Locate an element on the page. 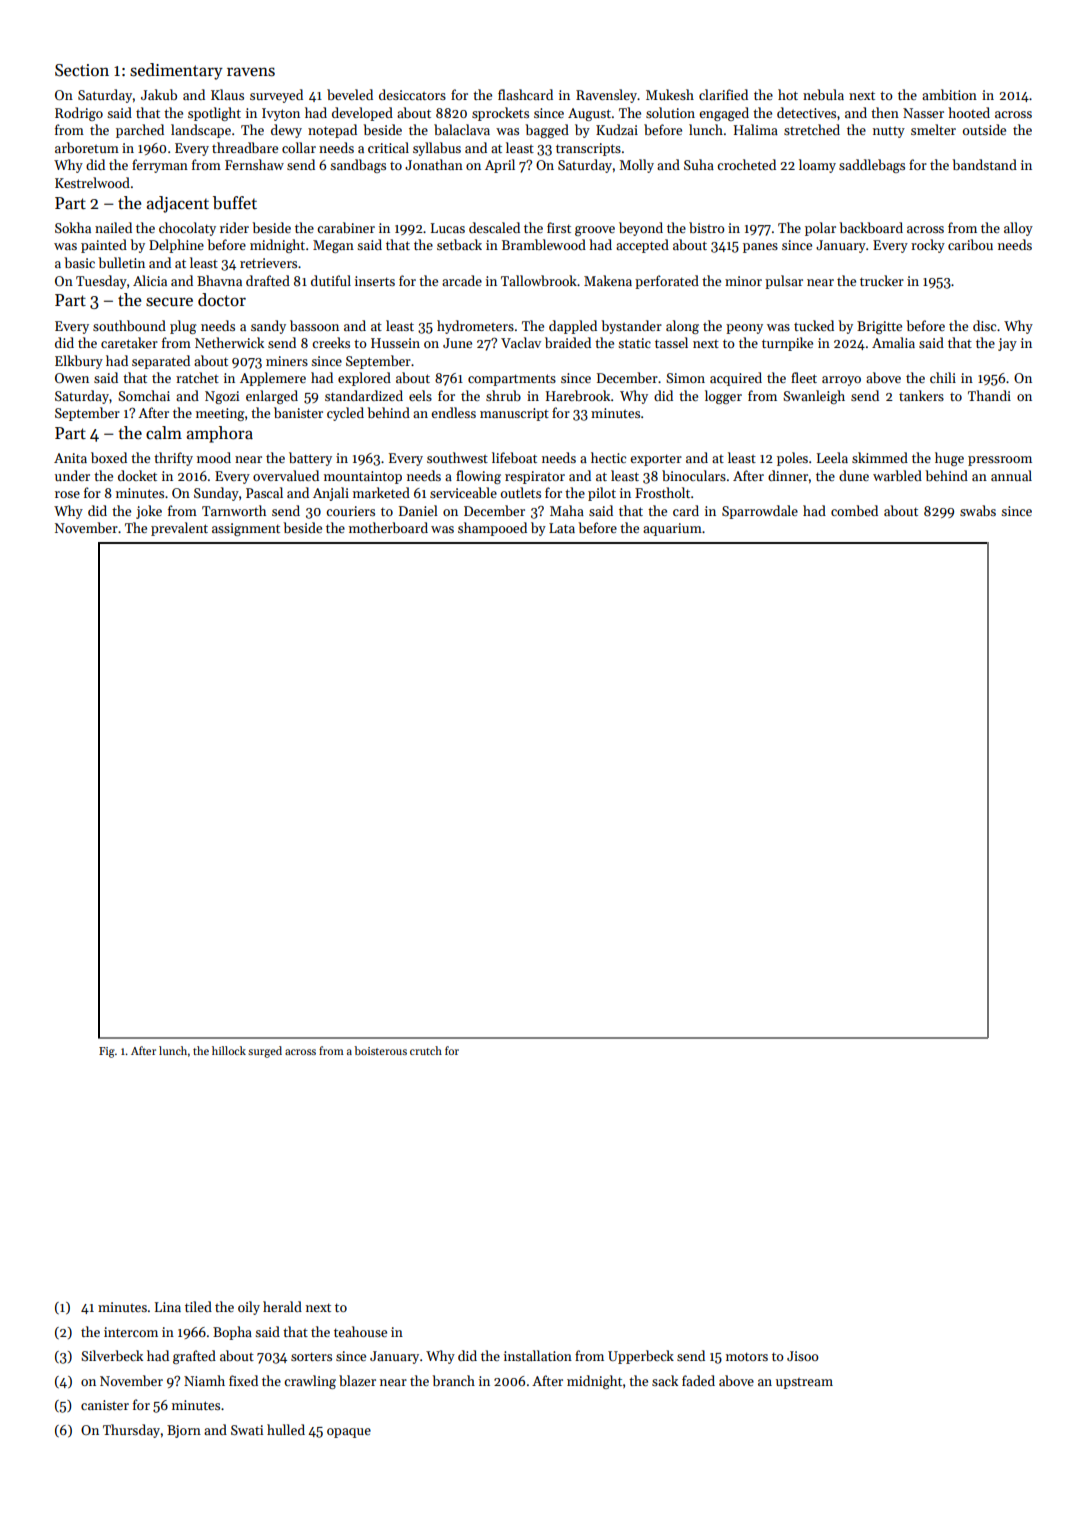  sprockets is located at coordinates (500, 114).
